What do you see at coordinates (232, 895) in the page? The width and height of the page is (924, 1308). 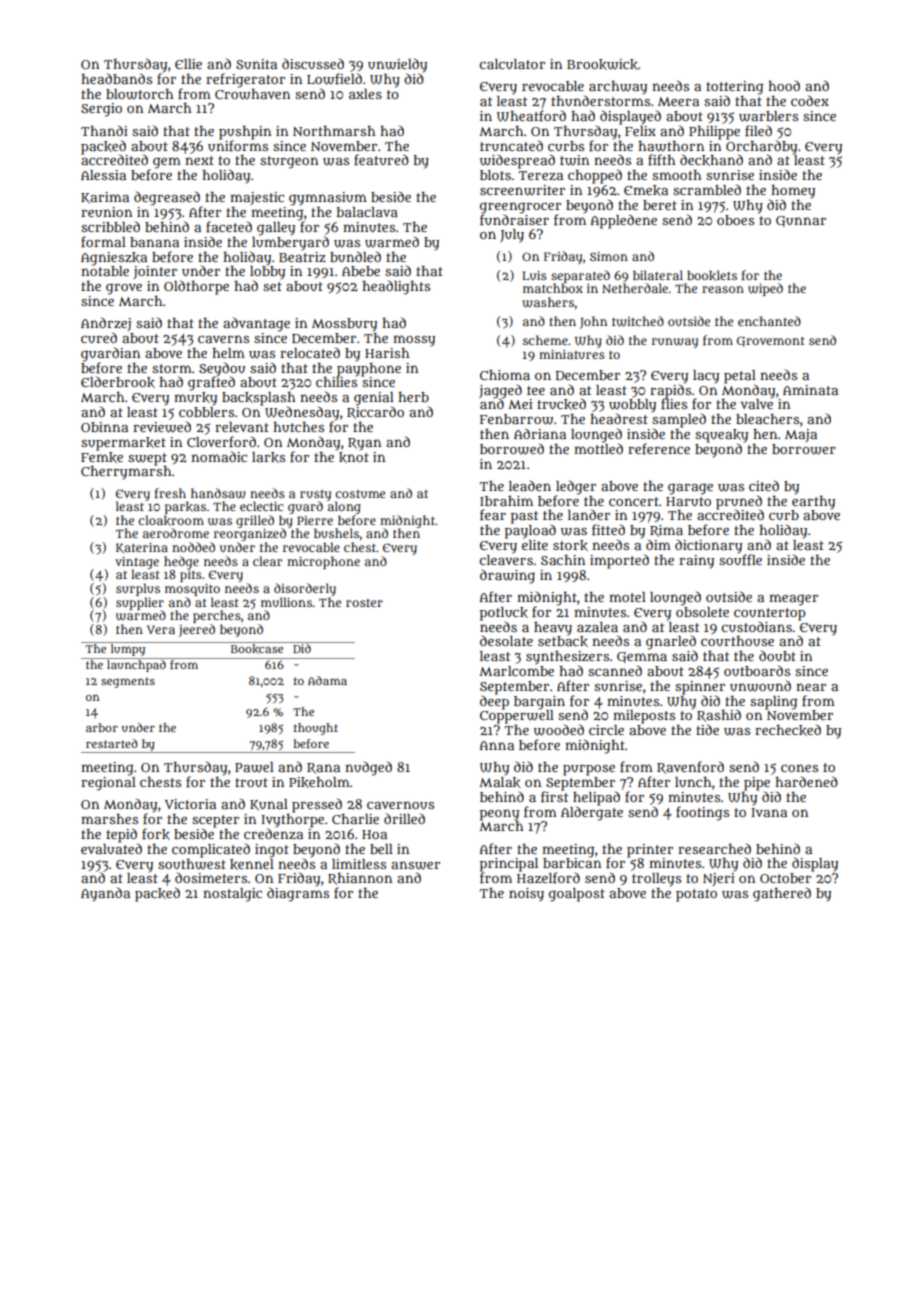 I see `nostalgic` at bounding box center [232, 895].
